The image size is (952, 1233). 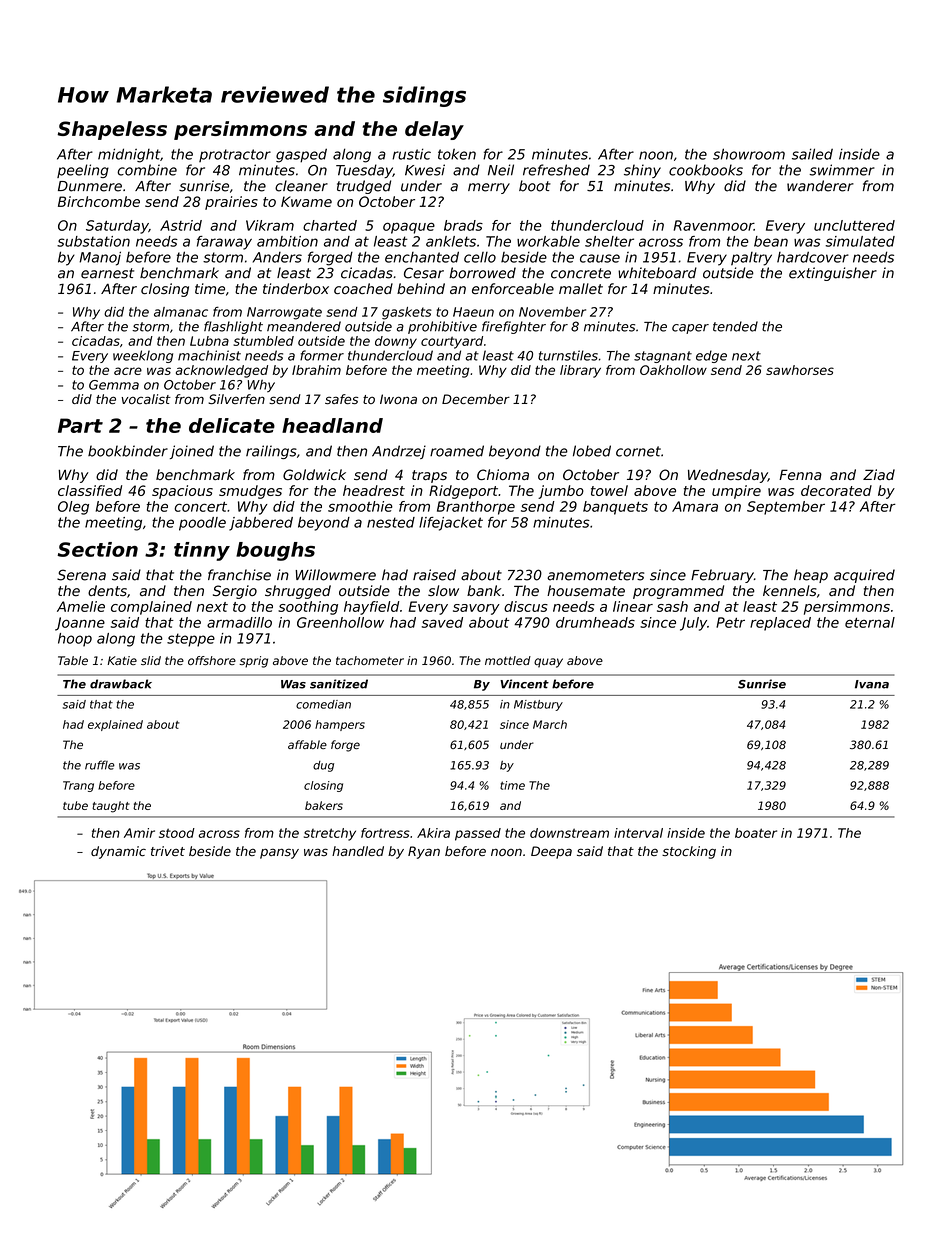 What do you see at coordinates (860, 241) in the screenshot?
I see `simulated` at bounding box center [860, 241].
